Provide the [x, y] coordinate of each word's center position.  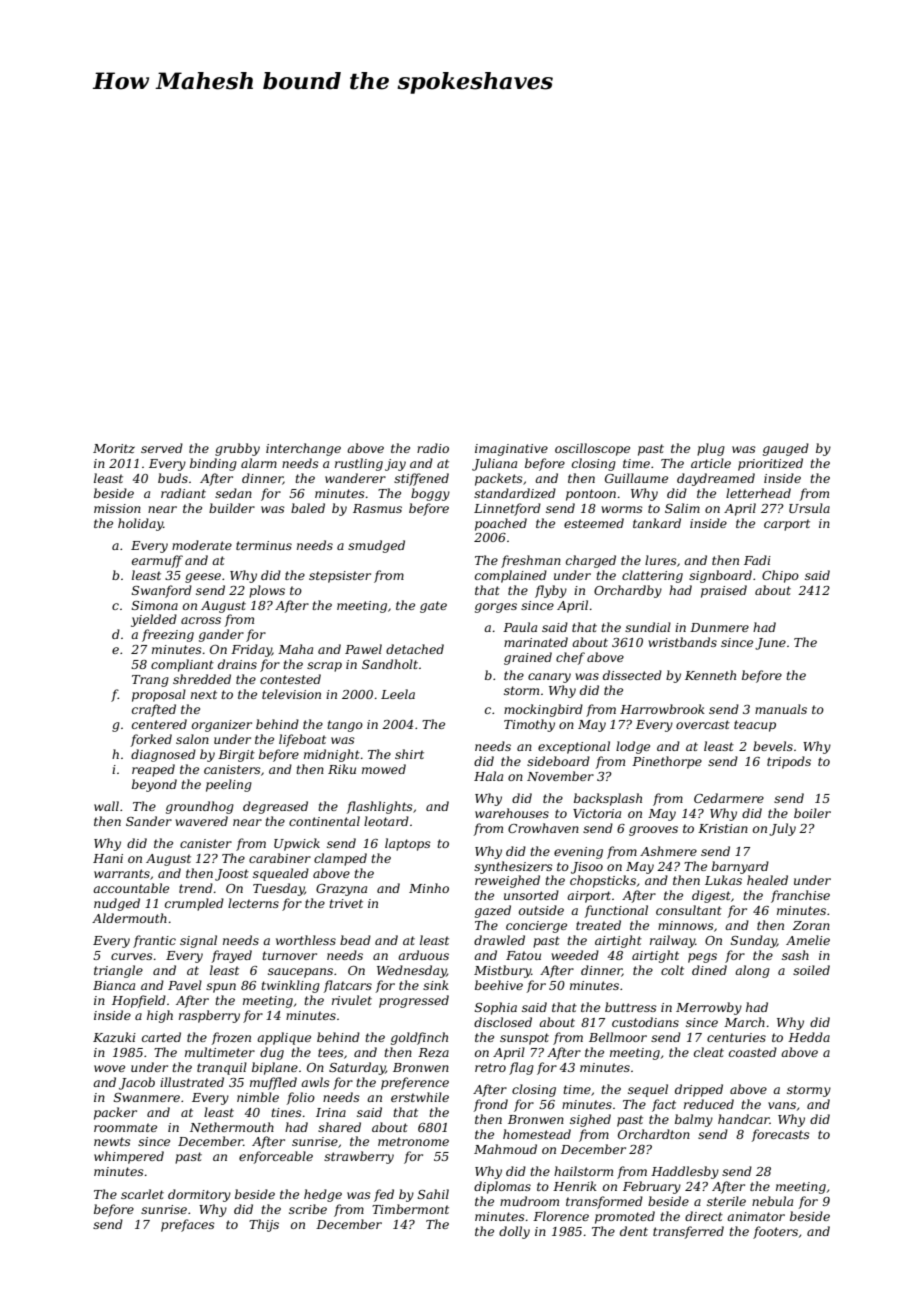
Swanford [162, 591]
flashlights [379, 807]
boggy [430, 494]
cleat [709, 1052]
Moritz [114, 448]
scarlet [142, 1194]
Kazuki [114, 1037]
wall [106, 806]
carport [787, 525]
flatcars [347, 986]
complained [511, 576]
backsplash [608, 799]
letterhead [758, 493]
